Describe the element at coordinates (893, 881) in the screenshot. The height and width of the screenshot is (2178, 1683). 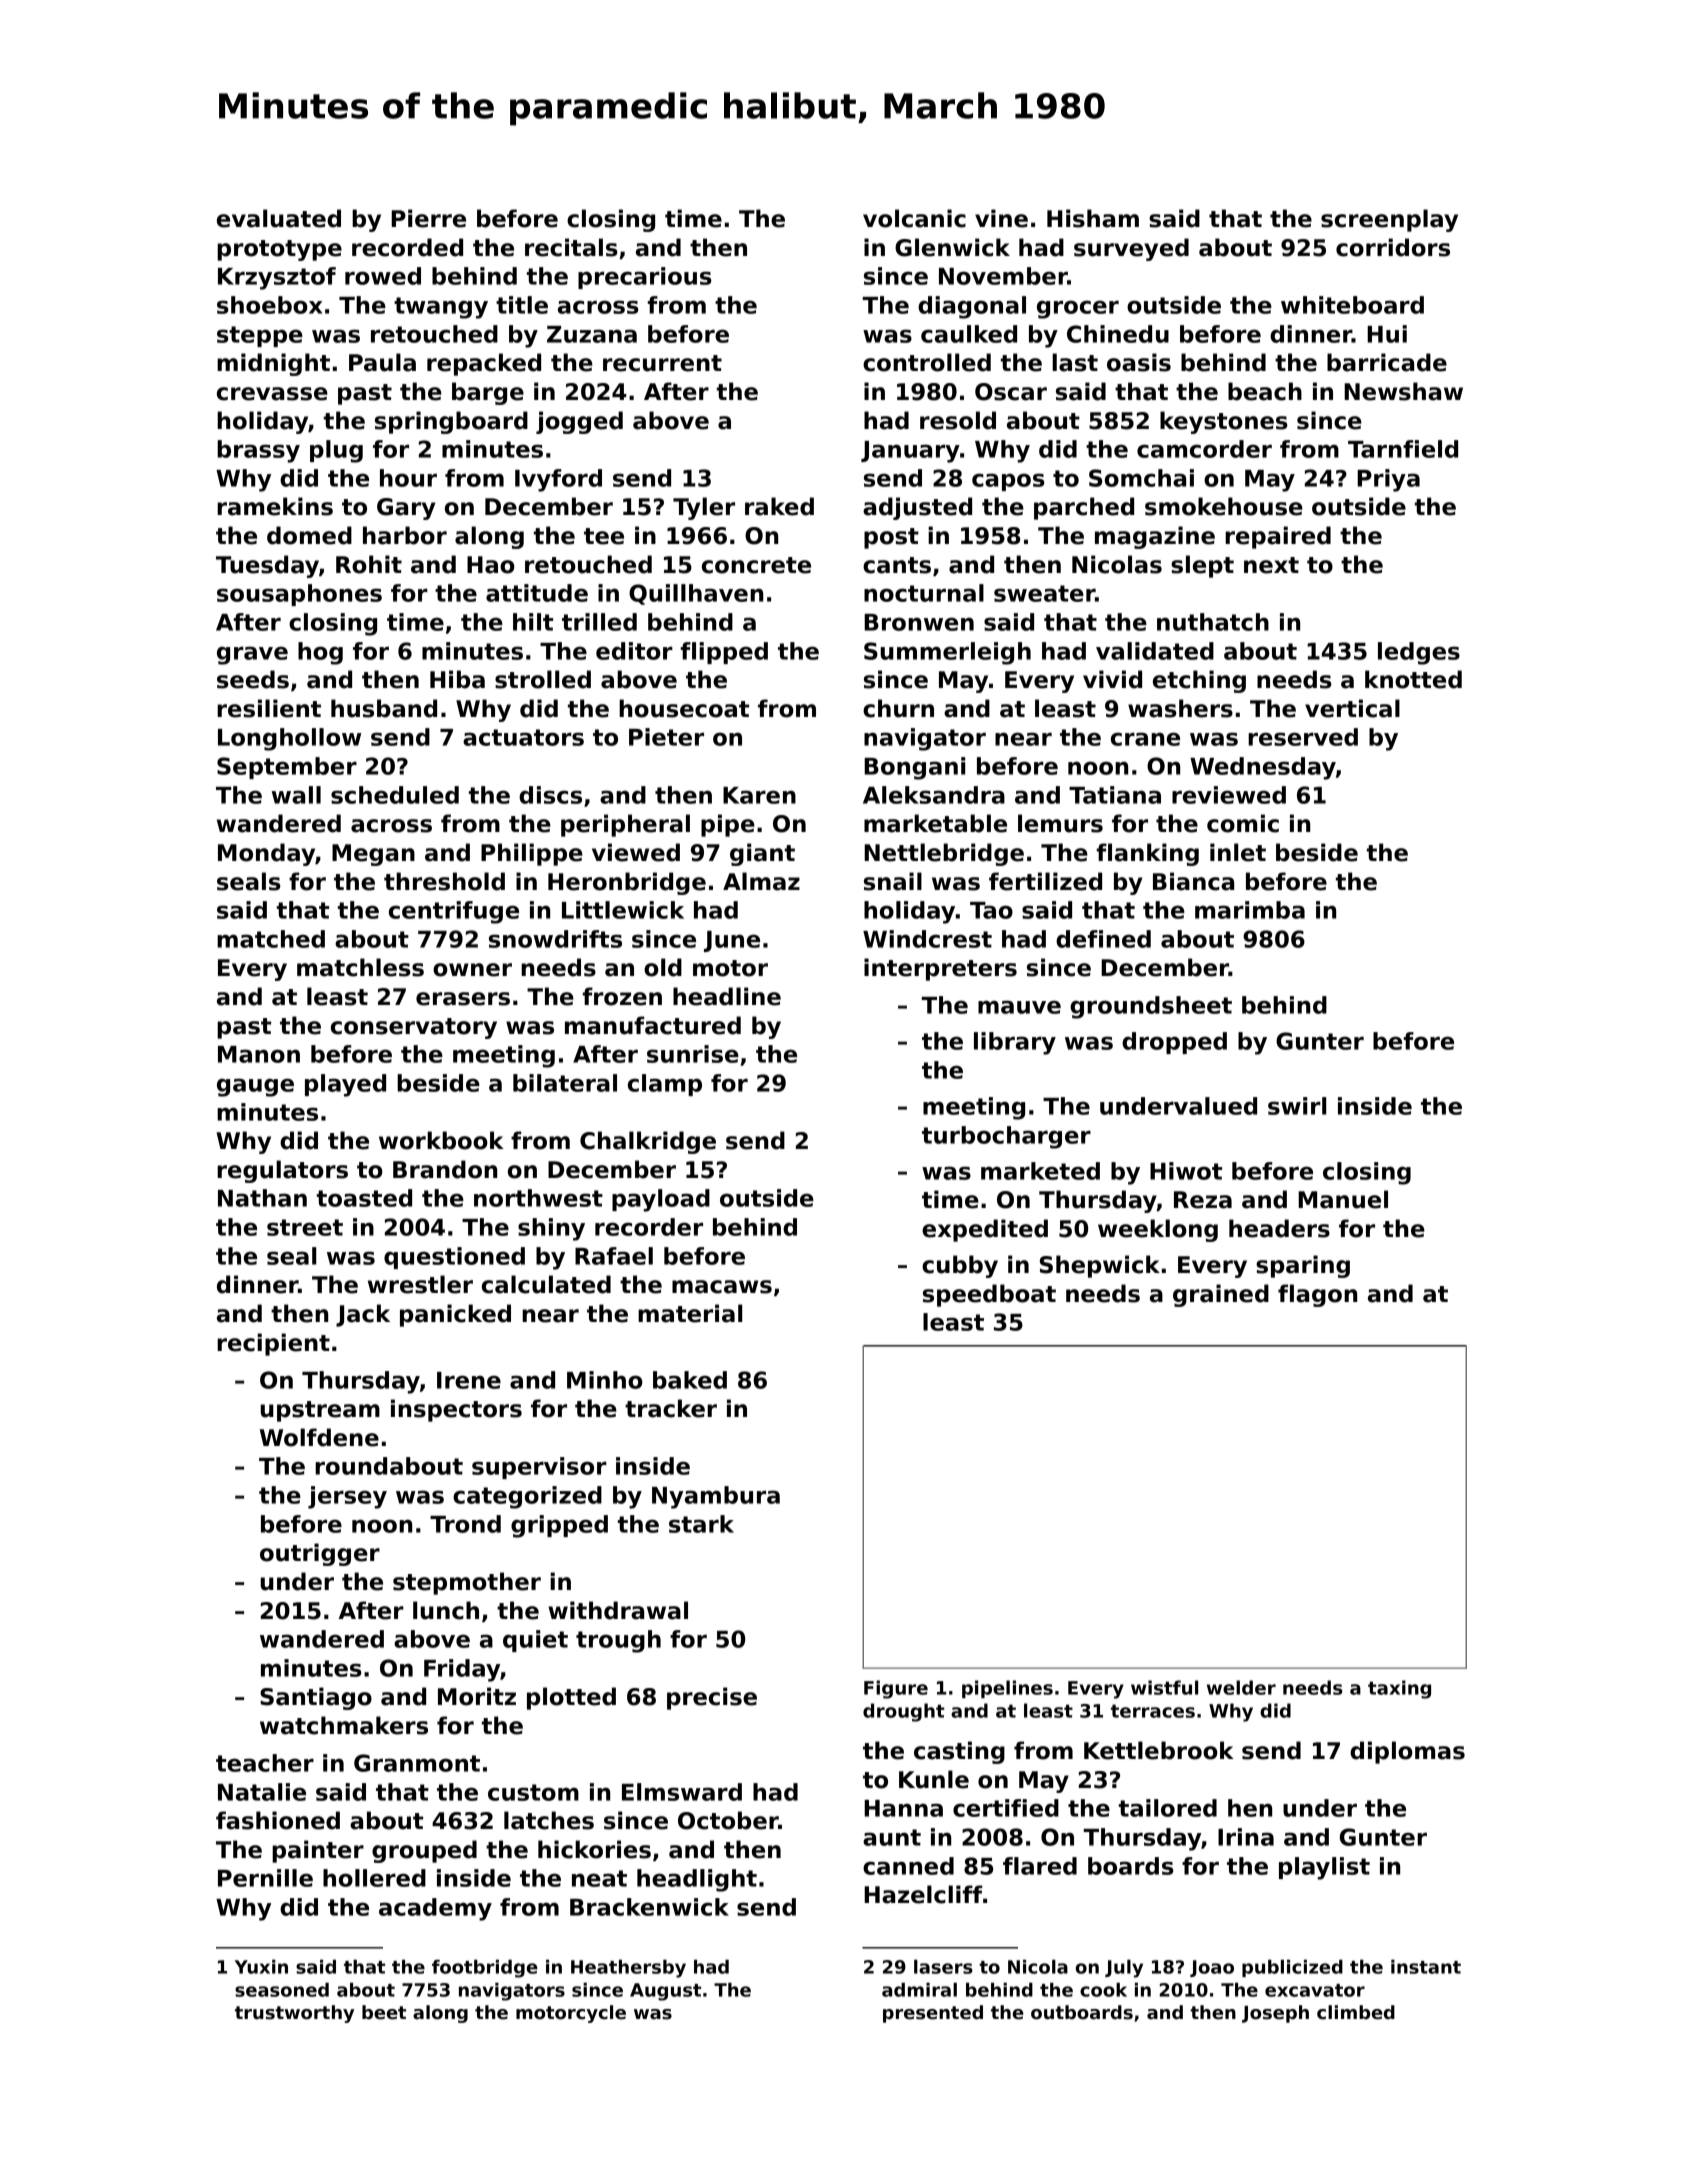
I see `snail` at that location.
